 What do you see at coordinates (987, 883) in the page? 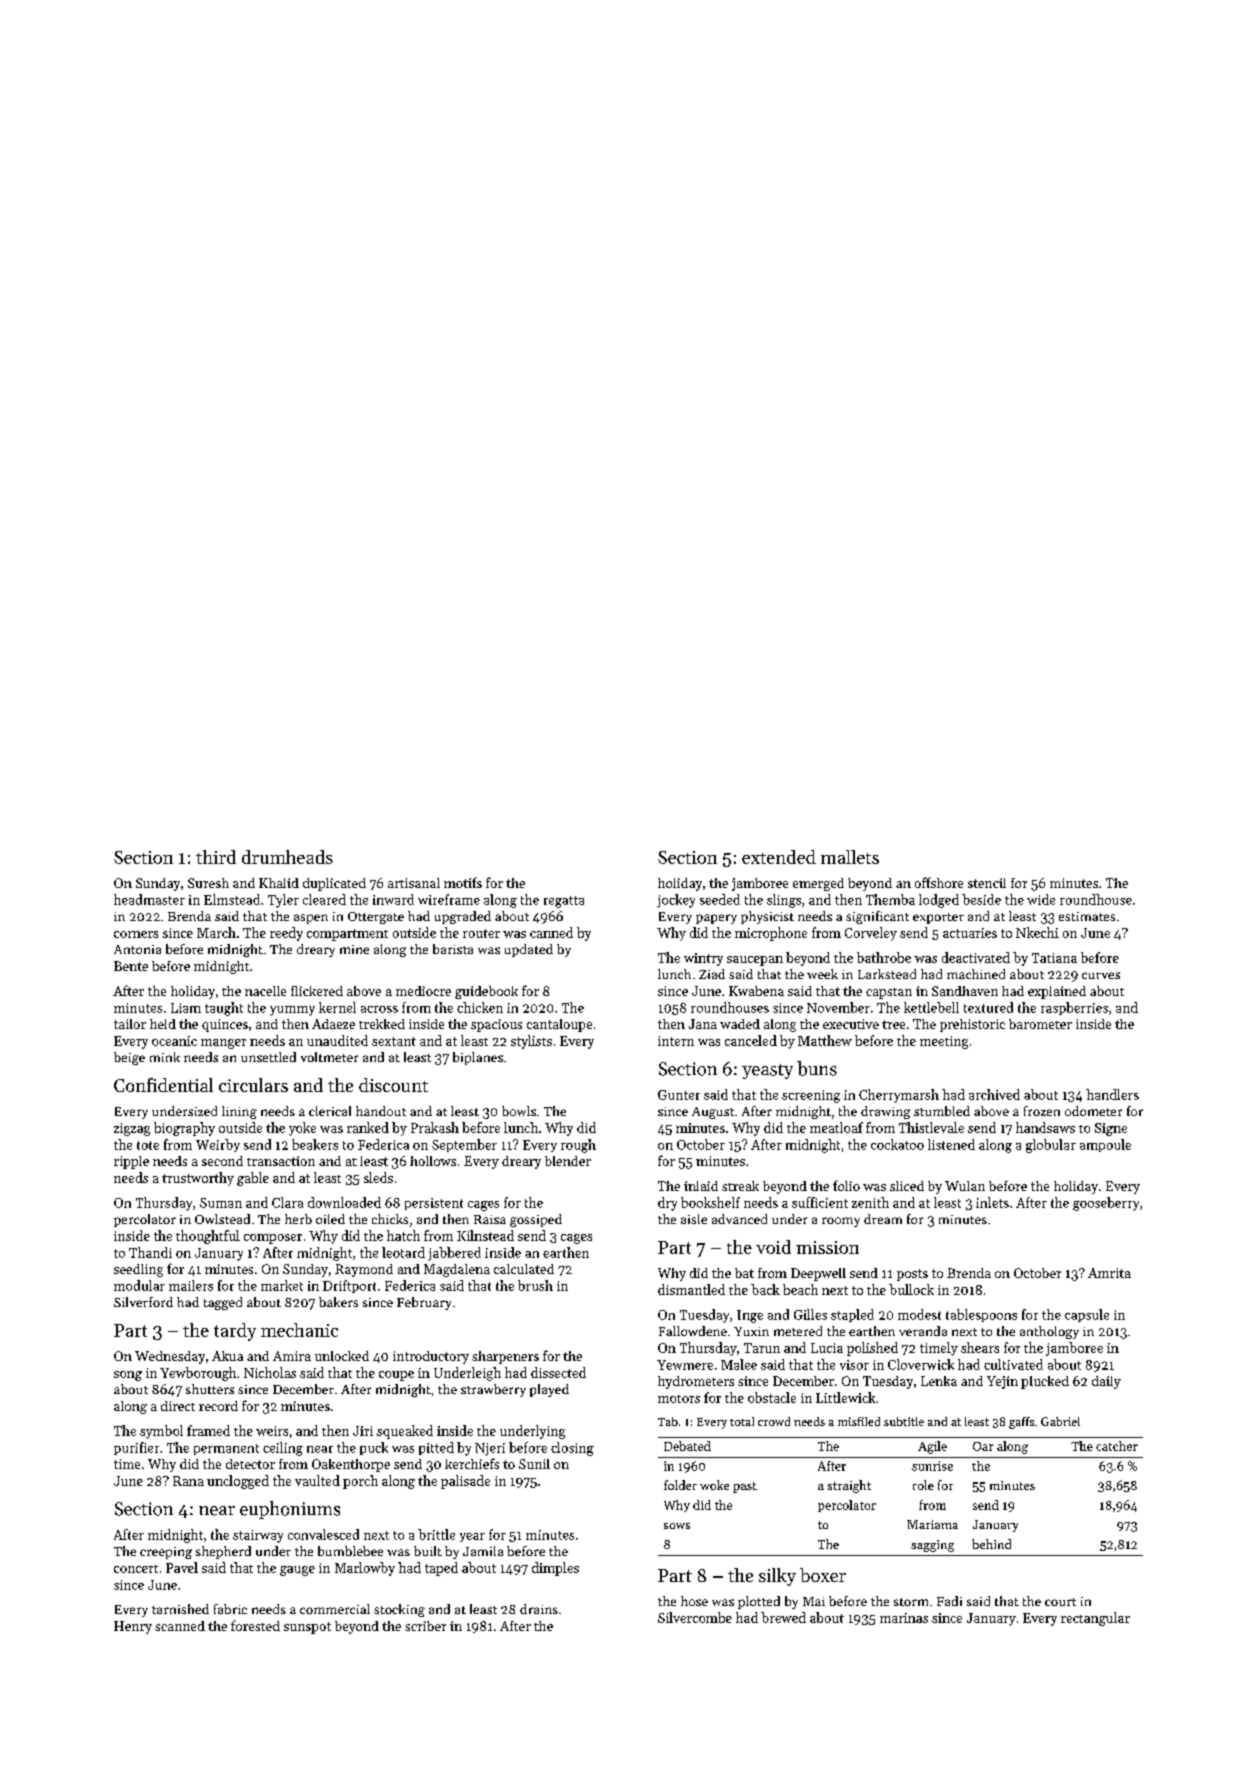
I see `stencil` at bounding box center [987, 883].
